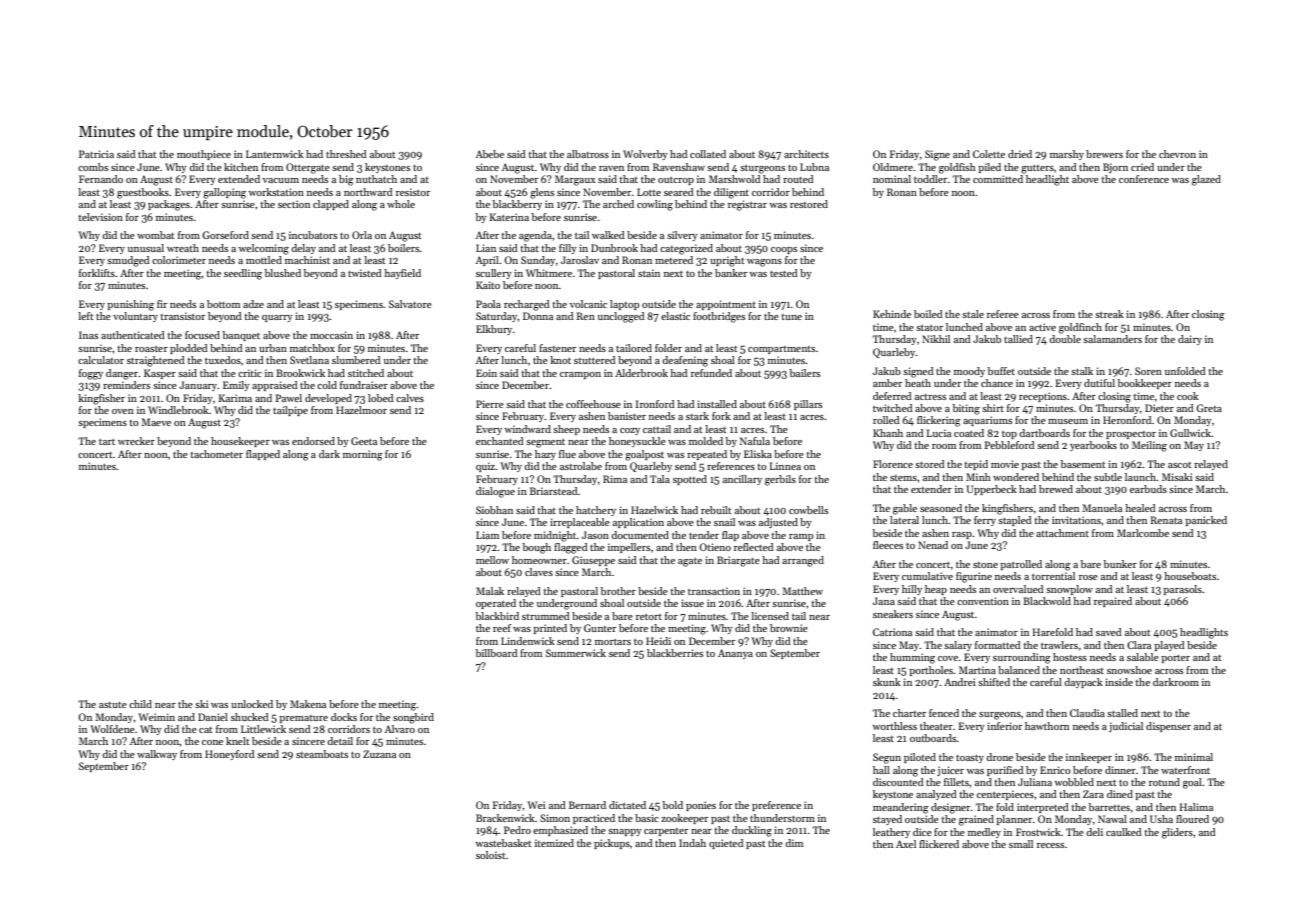  What do you see at coordinates (283, 273) in the screenshot?
I see `blushed` at bounding box center [283, 273].
